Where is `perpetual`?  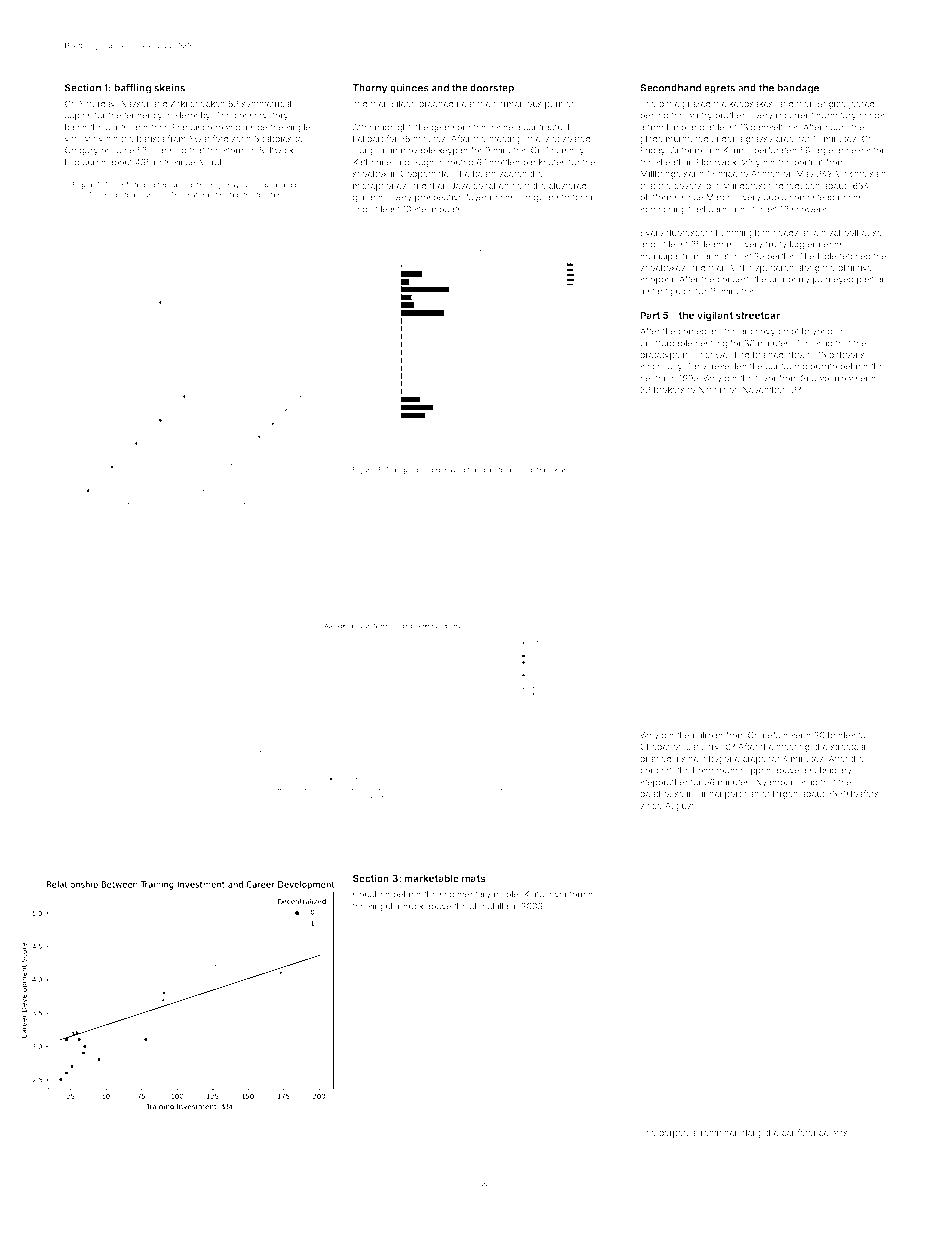
perpetual is located at coordinates (678, 1133).
